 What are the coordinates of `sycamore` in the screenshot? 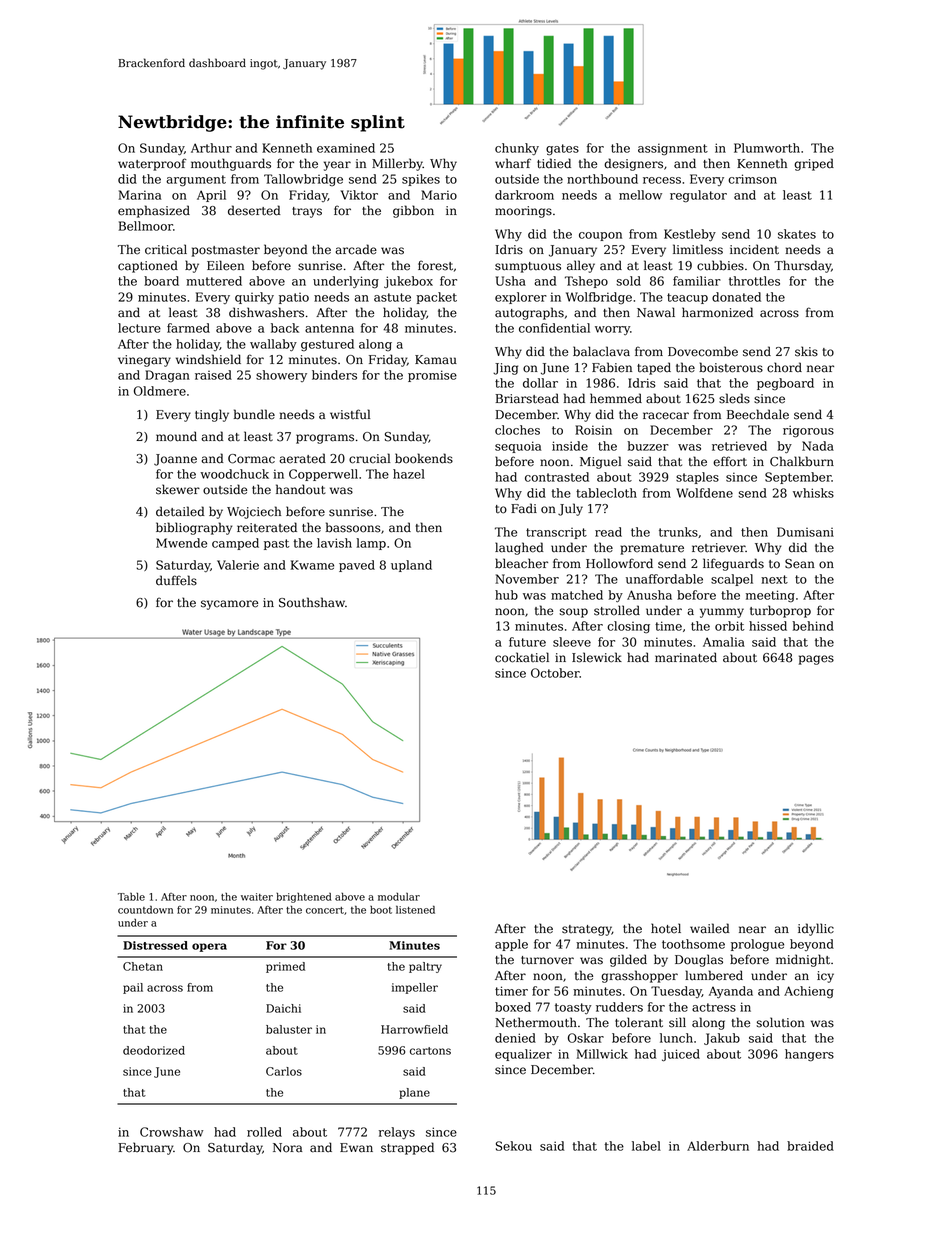 It's located at (229, 605).
